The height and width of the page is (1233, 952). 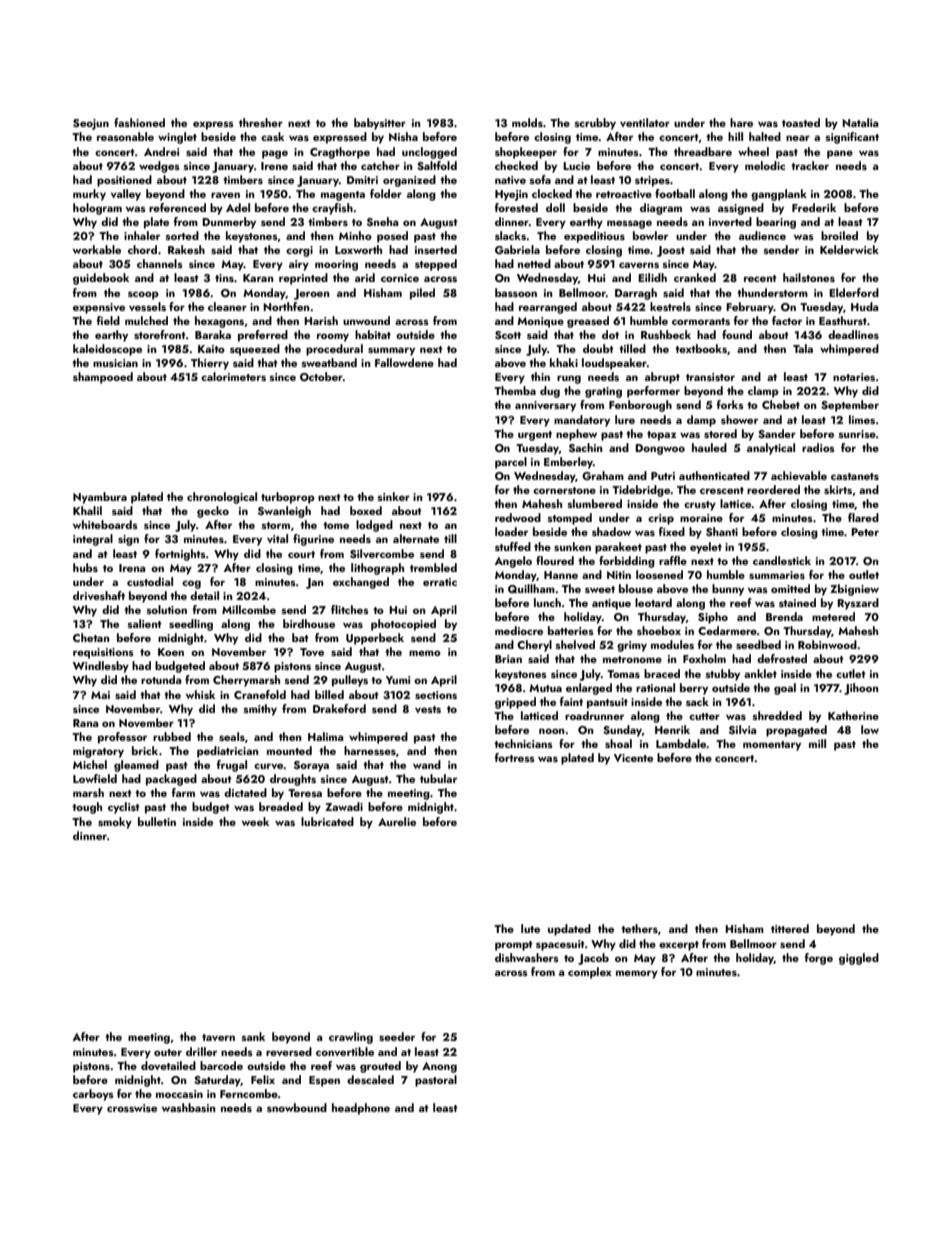 I want to click on seeder, so click(x=397, y=1036).
